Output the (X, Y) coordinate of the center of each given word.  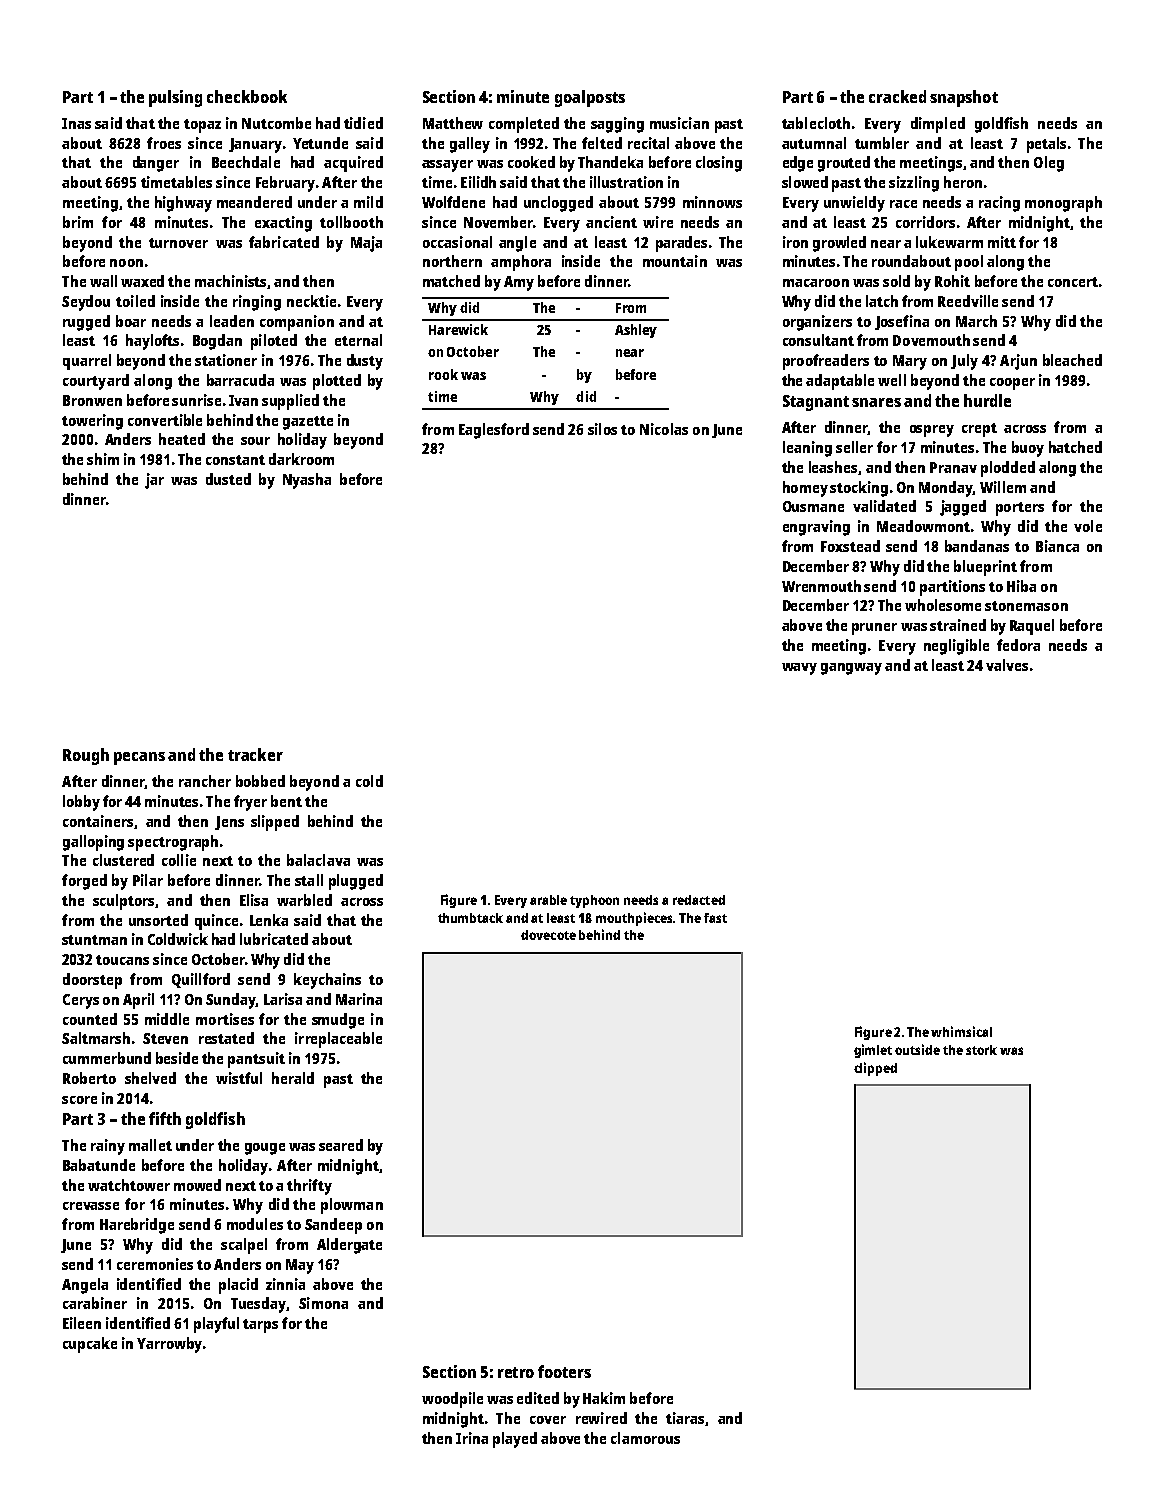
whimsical (961, 1031)
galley (470, 145)
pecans (139, 758)
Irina (472, 1438)
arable (548, 900)
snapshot (964, 98)
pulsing (175, 98)
